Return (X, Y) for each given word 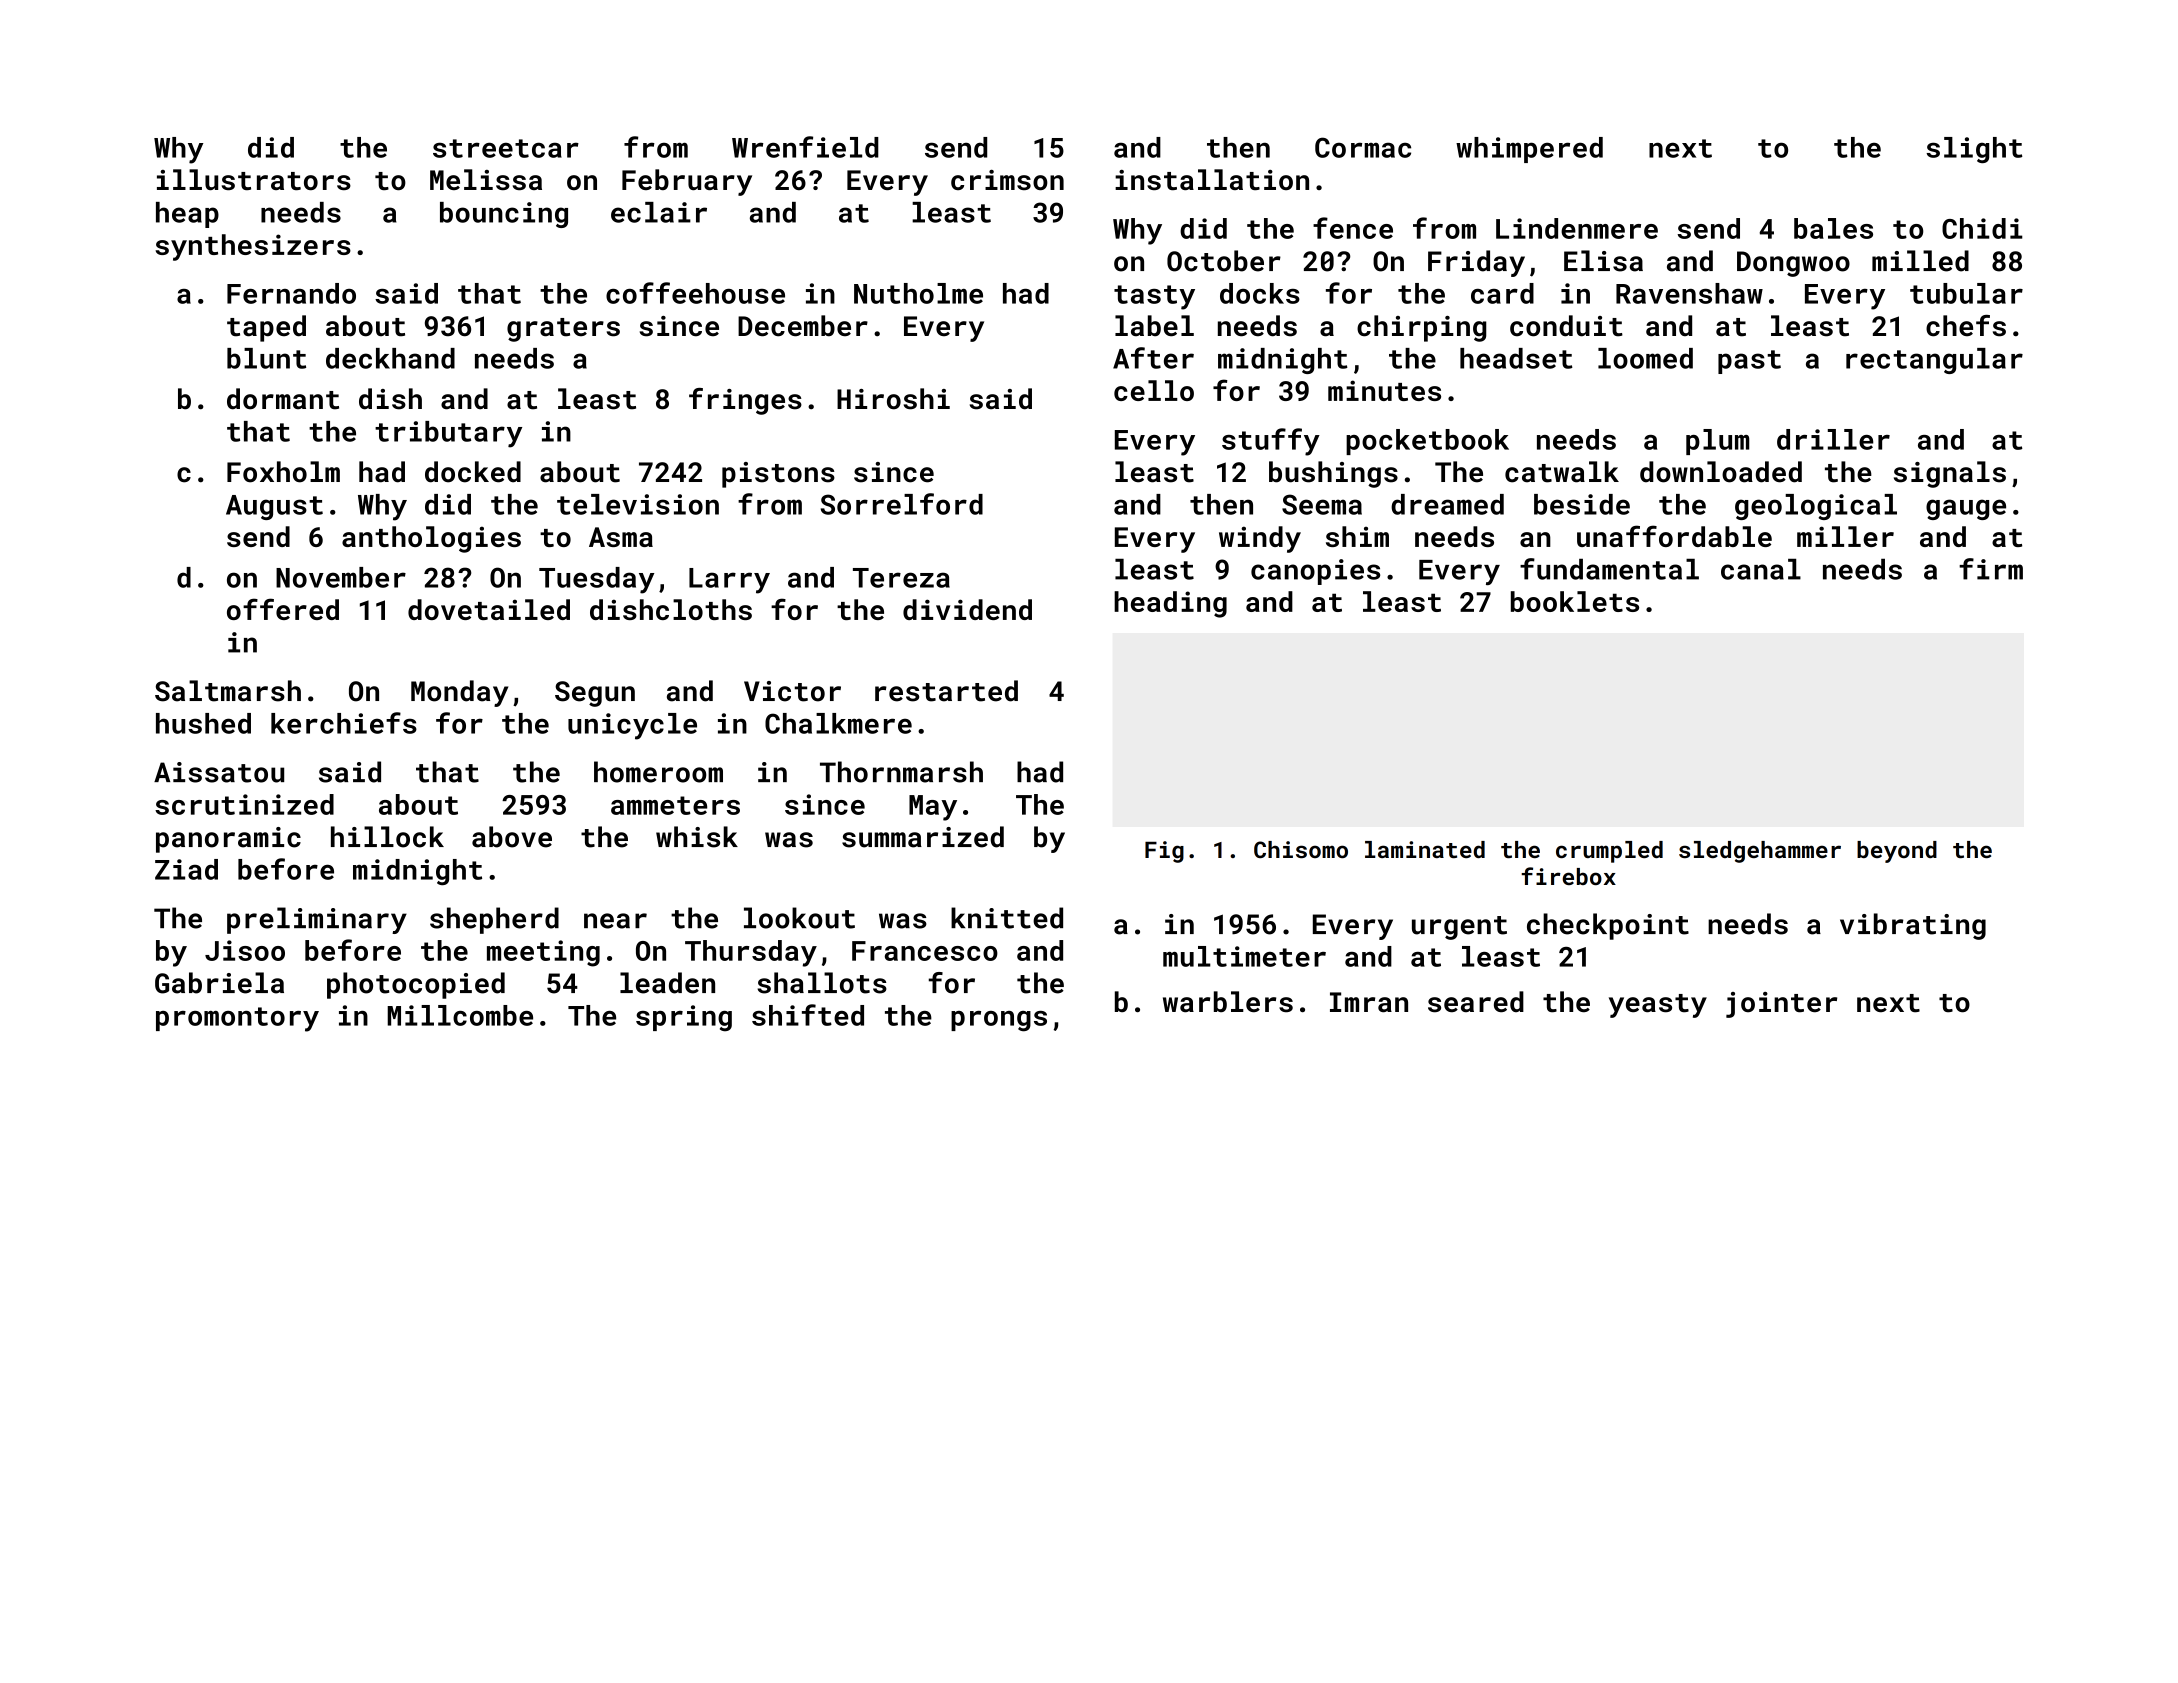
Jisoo (245, 950)
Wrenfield (805, 147)
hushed (203, 723)
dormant (283, 399)
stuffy (1271, 442)
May (933, 808)
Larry (729, 581)
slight (1974, 150)
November (341, 577)
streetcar (506, 148)
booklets (1575, 601)
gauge (1966, 509)
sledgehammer (1760, 852)
